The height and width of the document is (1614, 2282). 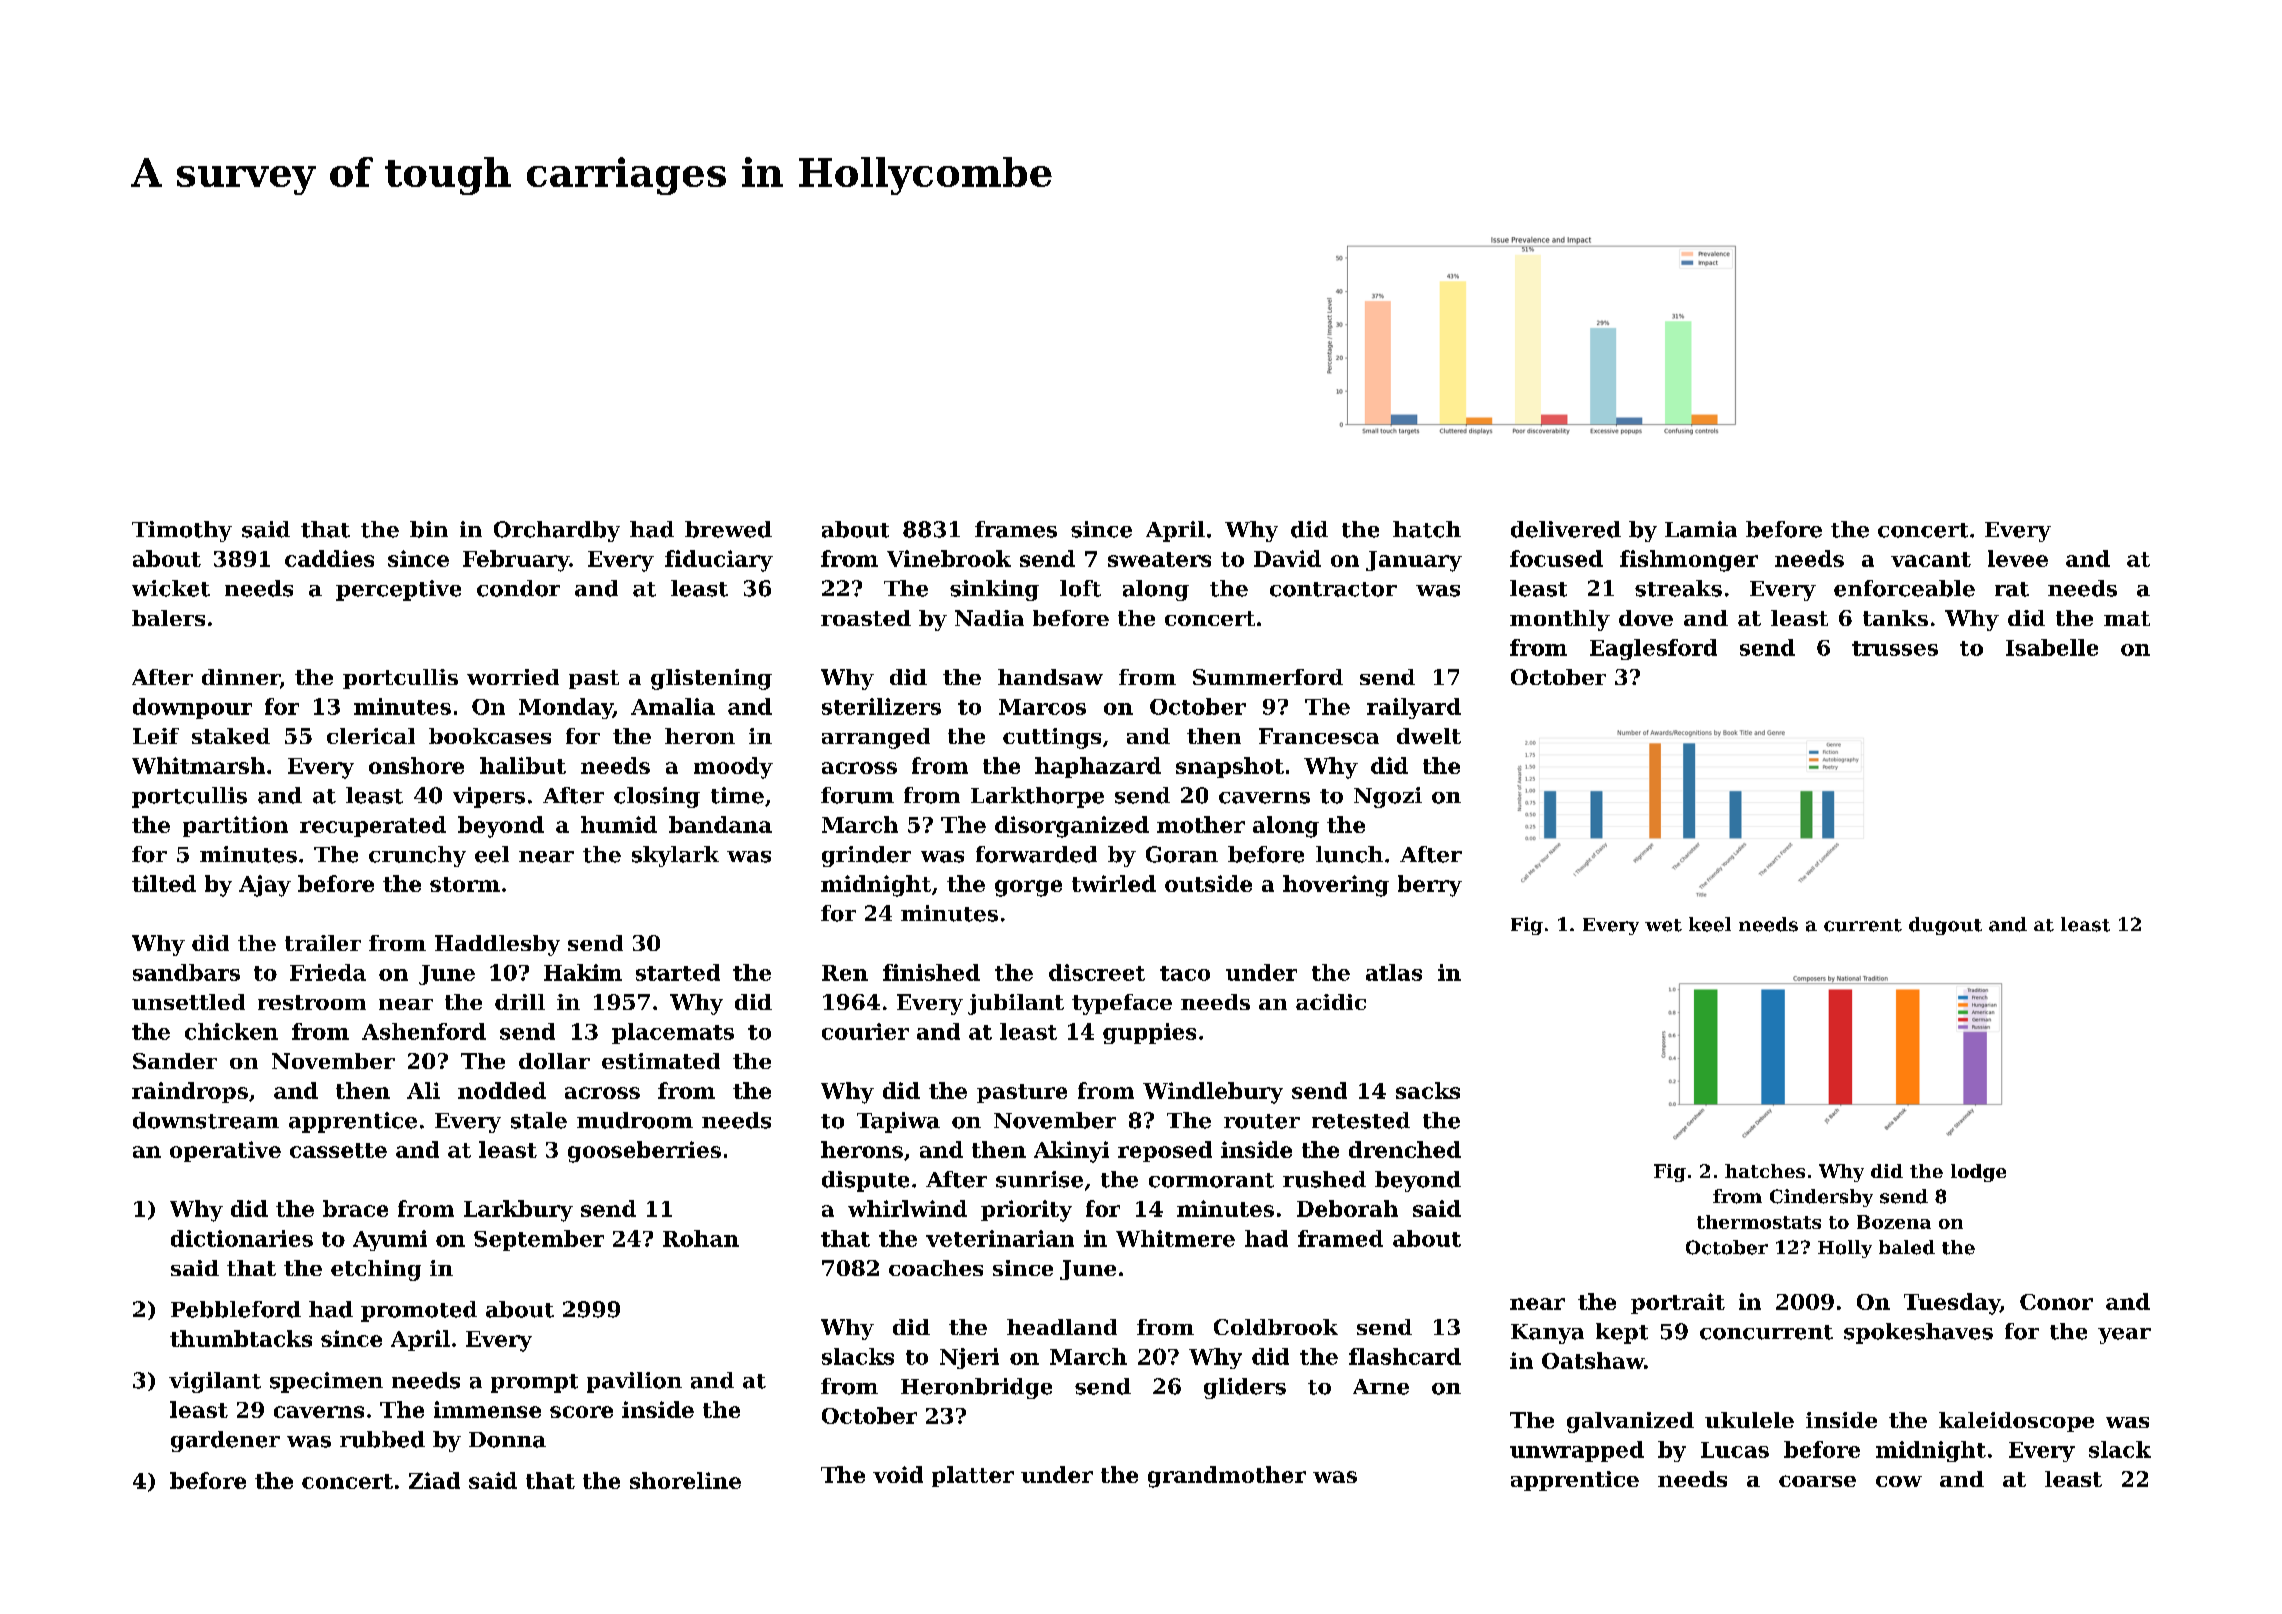 I want to click on Timothy, so click(x=182, y=531).
